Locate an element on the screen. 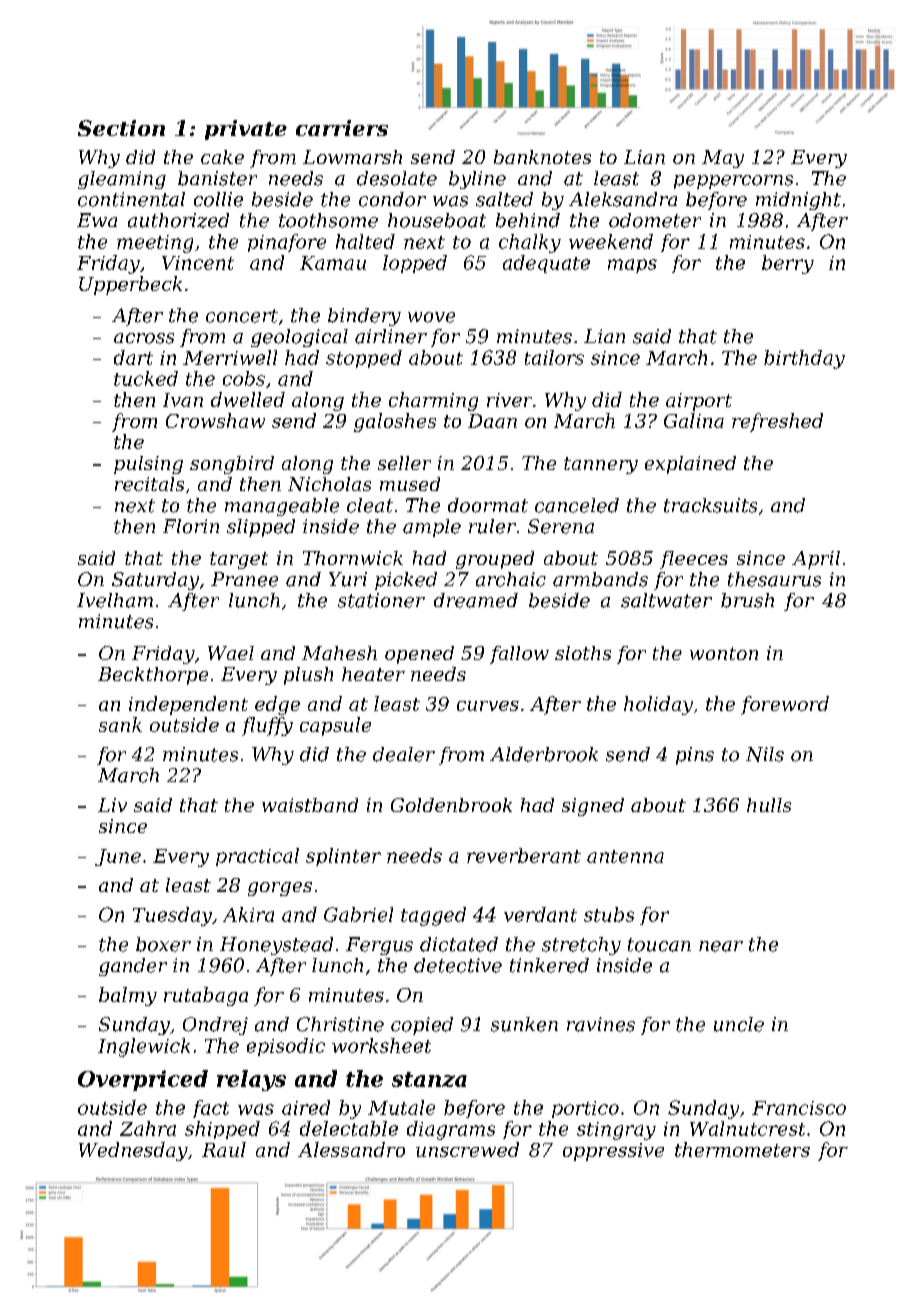 The width and height of the screenshot is (924, 1314). Honeystead is located at coordinates (276, 946).
